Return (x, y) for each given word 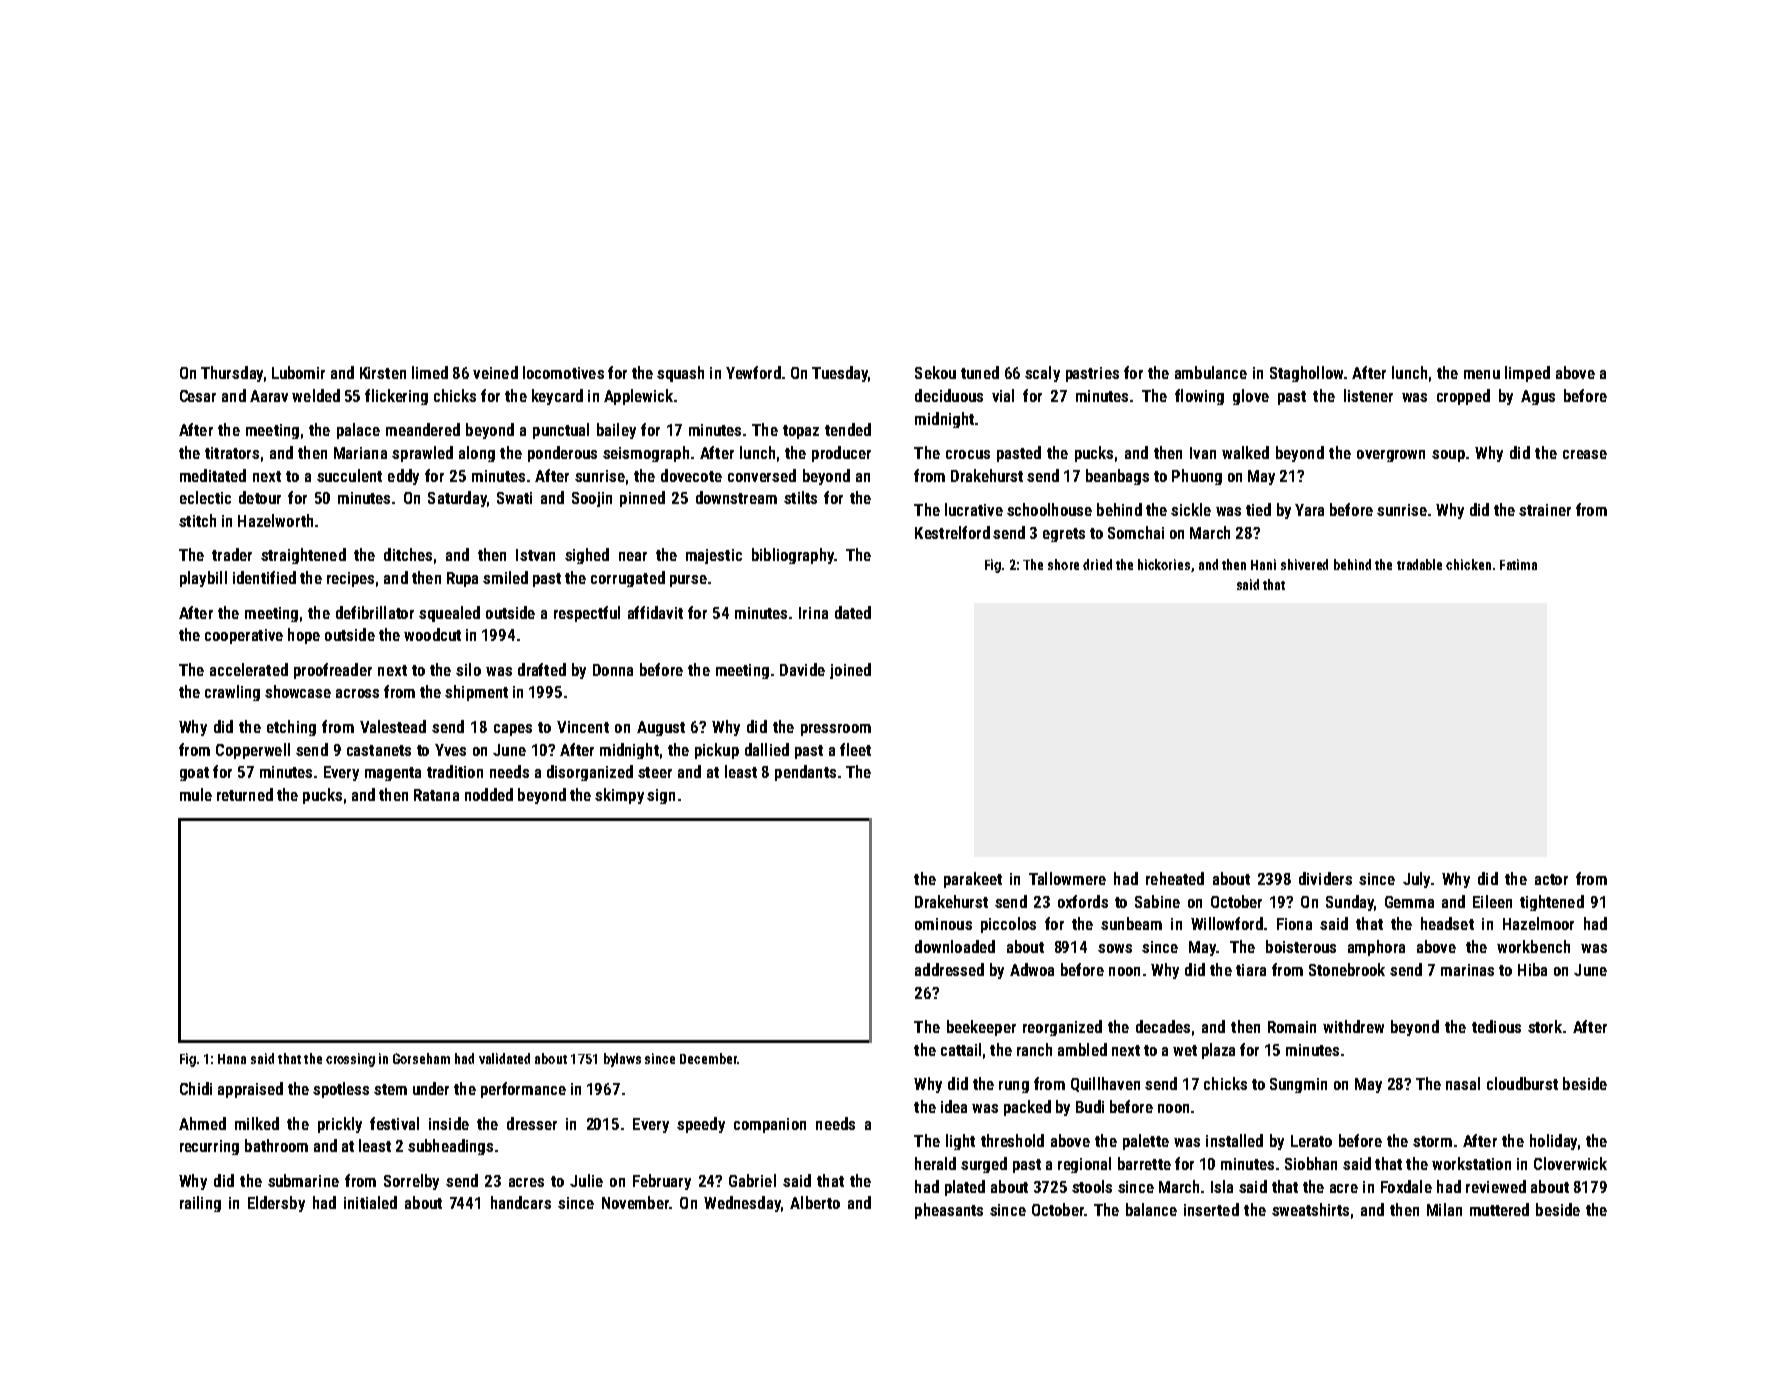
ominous (943, 924)
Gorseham (421, 1058)
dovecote (691, 475)
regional (1084, 1165)
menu (1482, 374)
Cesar (198, 396)
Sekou (935, 372)
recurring (209, 1147)
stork (1545, 1026)
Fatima (1518, 564)
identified (264, 577)
